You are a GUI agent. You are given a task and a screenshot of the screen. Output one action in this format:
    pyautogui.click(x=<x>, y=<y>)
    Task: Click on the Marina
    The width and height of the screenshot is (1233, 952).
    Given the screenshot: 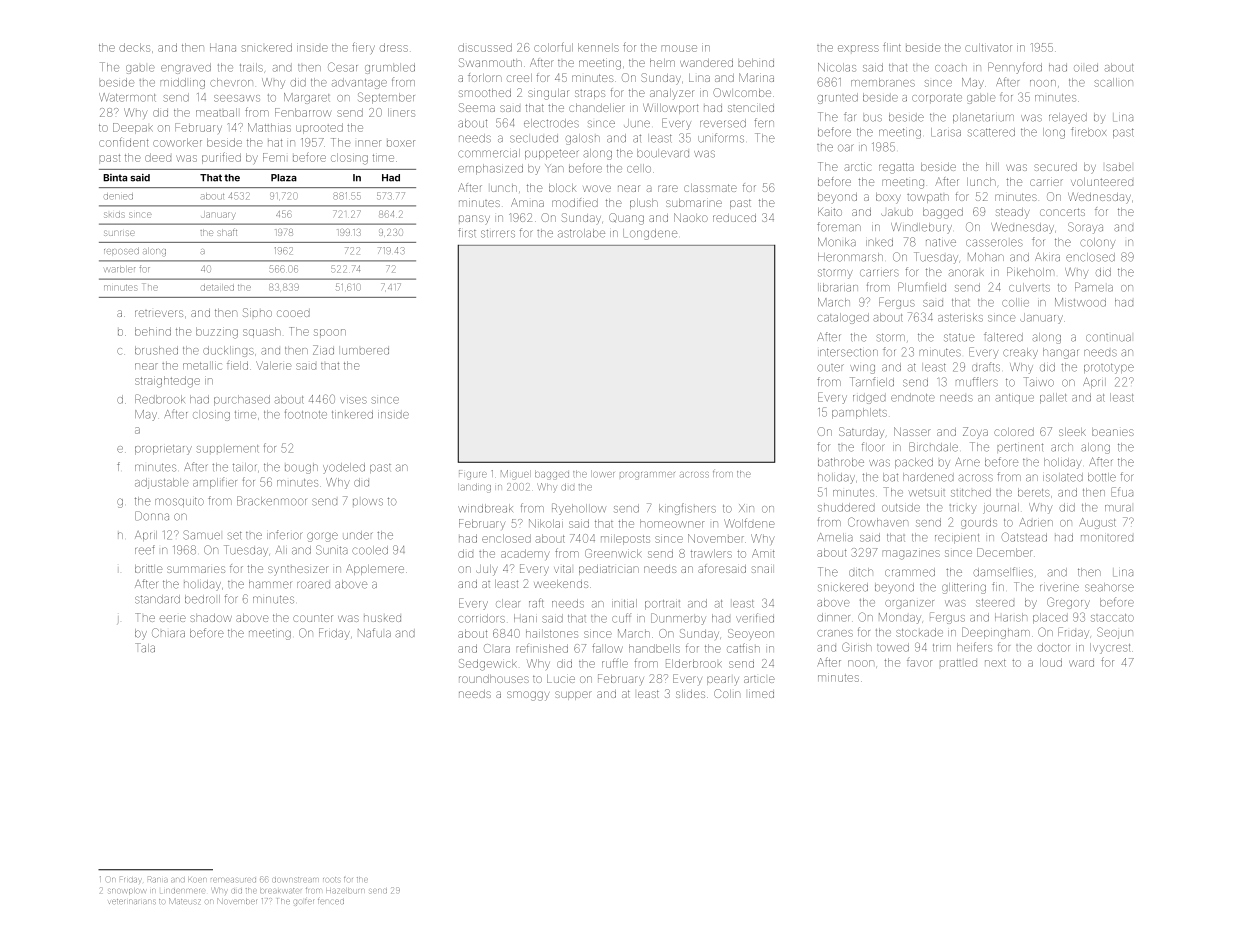 What is the action you would take?
    pyautogui.click(x=756, y=77)
